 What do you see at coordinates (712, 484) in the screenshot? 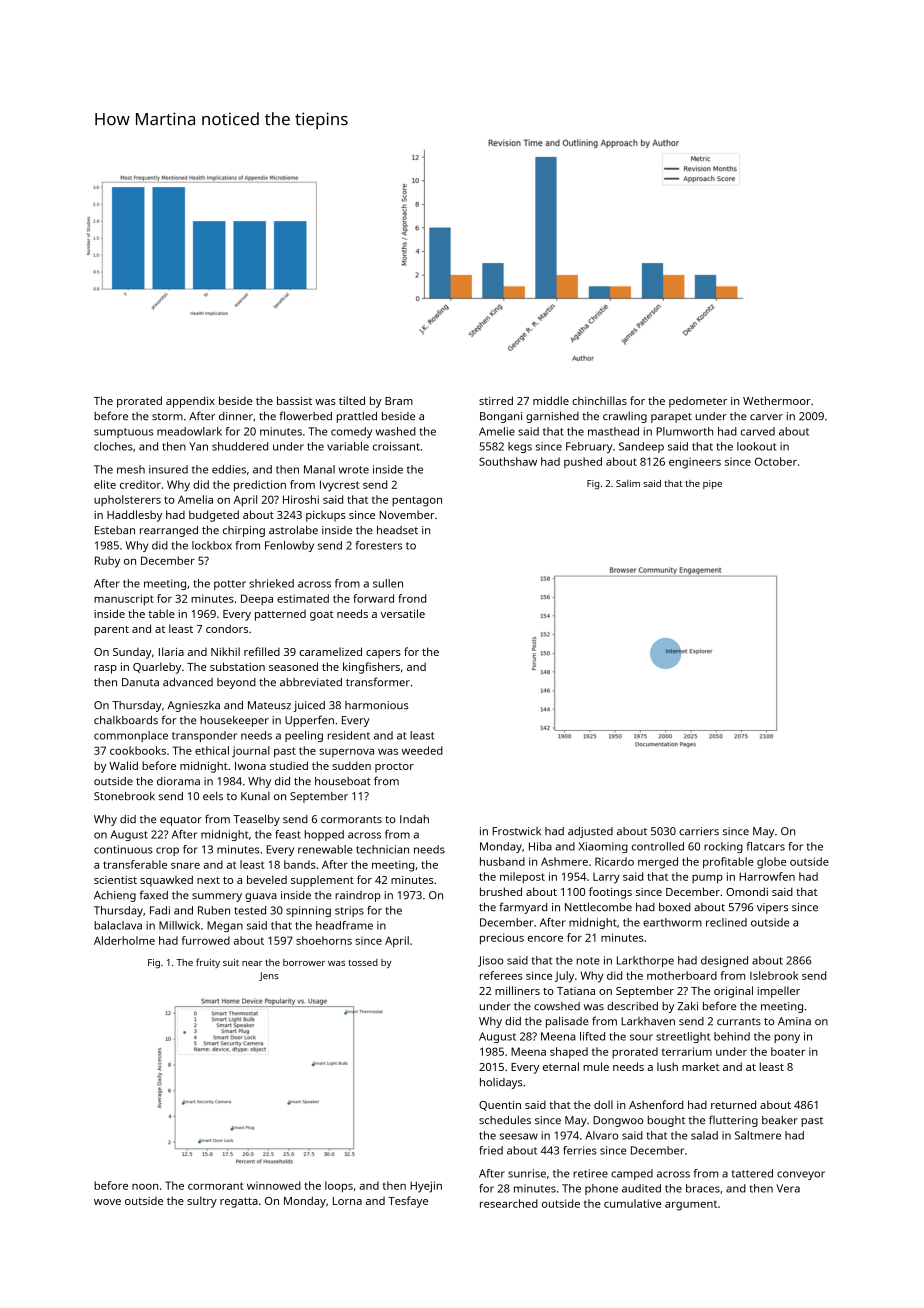
I see `pipe` at bounding box center [712, 484].
